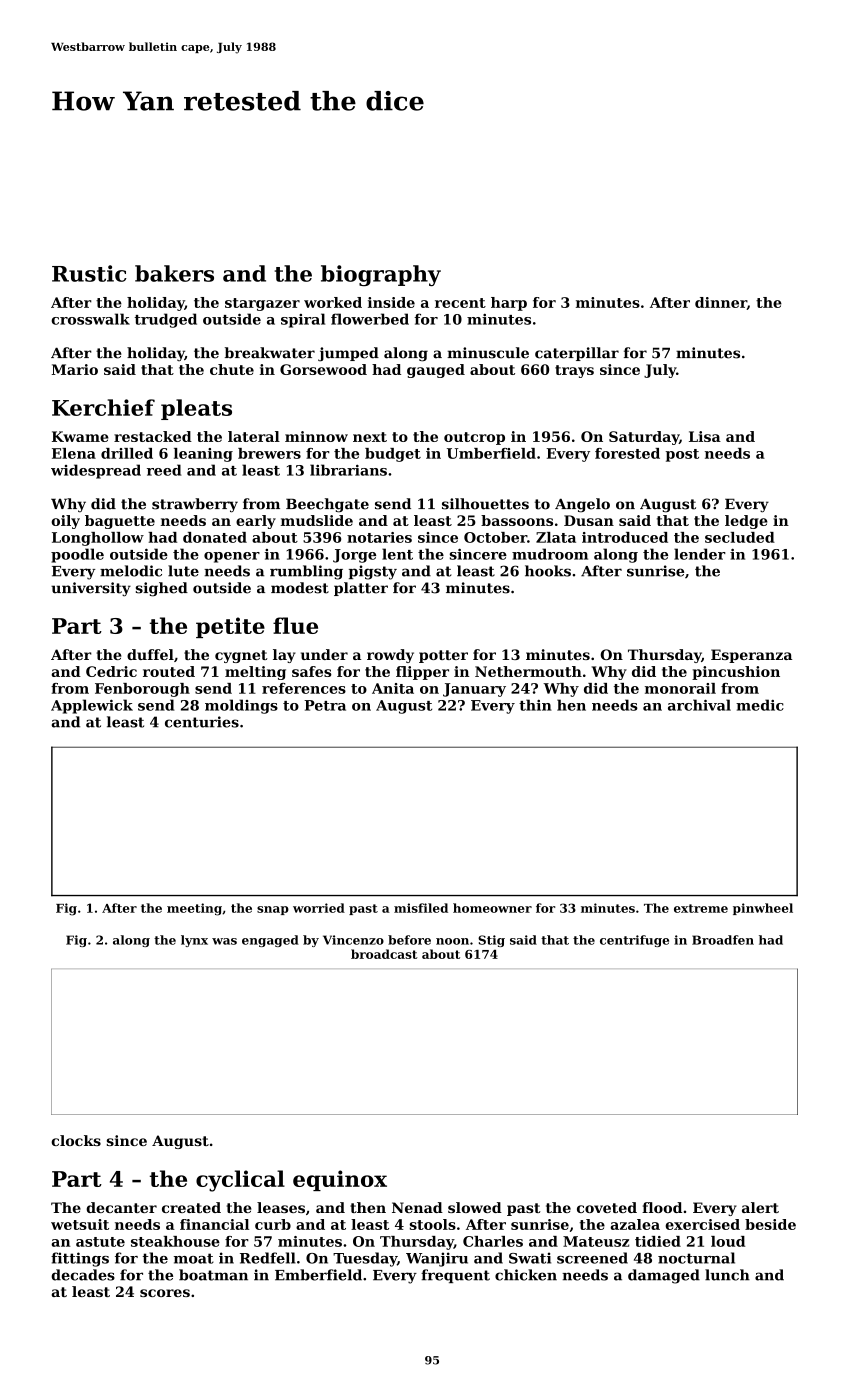 The height and width of the screenshot is (1400, 849). I want to click on pleats, so click(196, 409).
